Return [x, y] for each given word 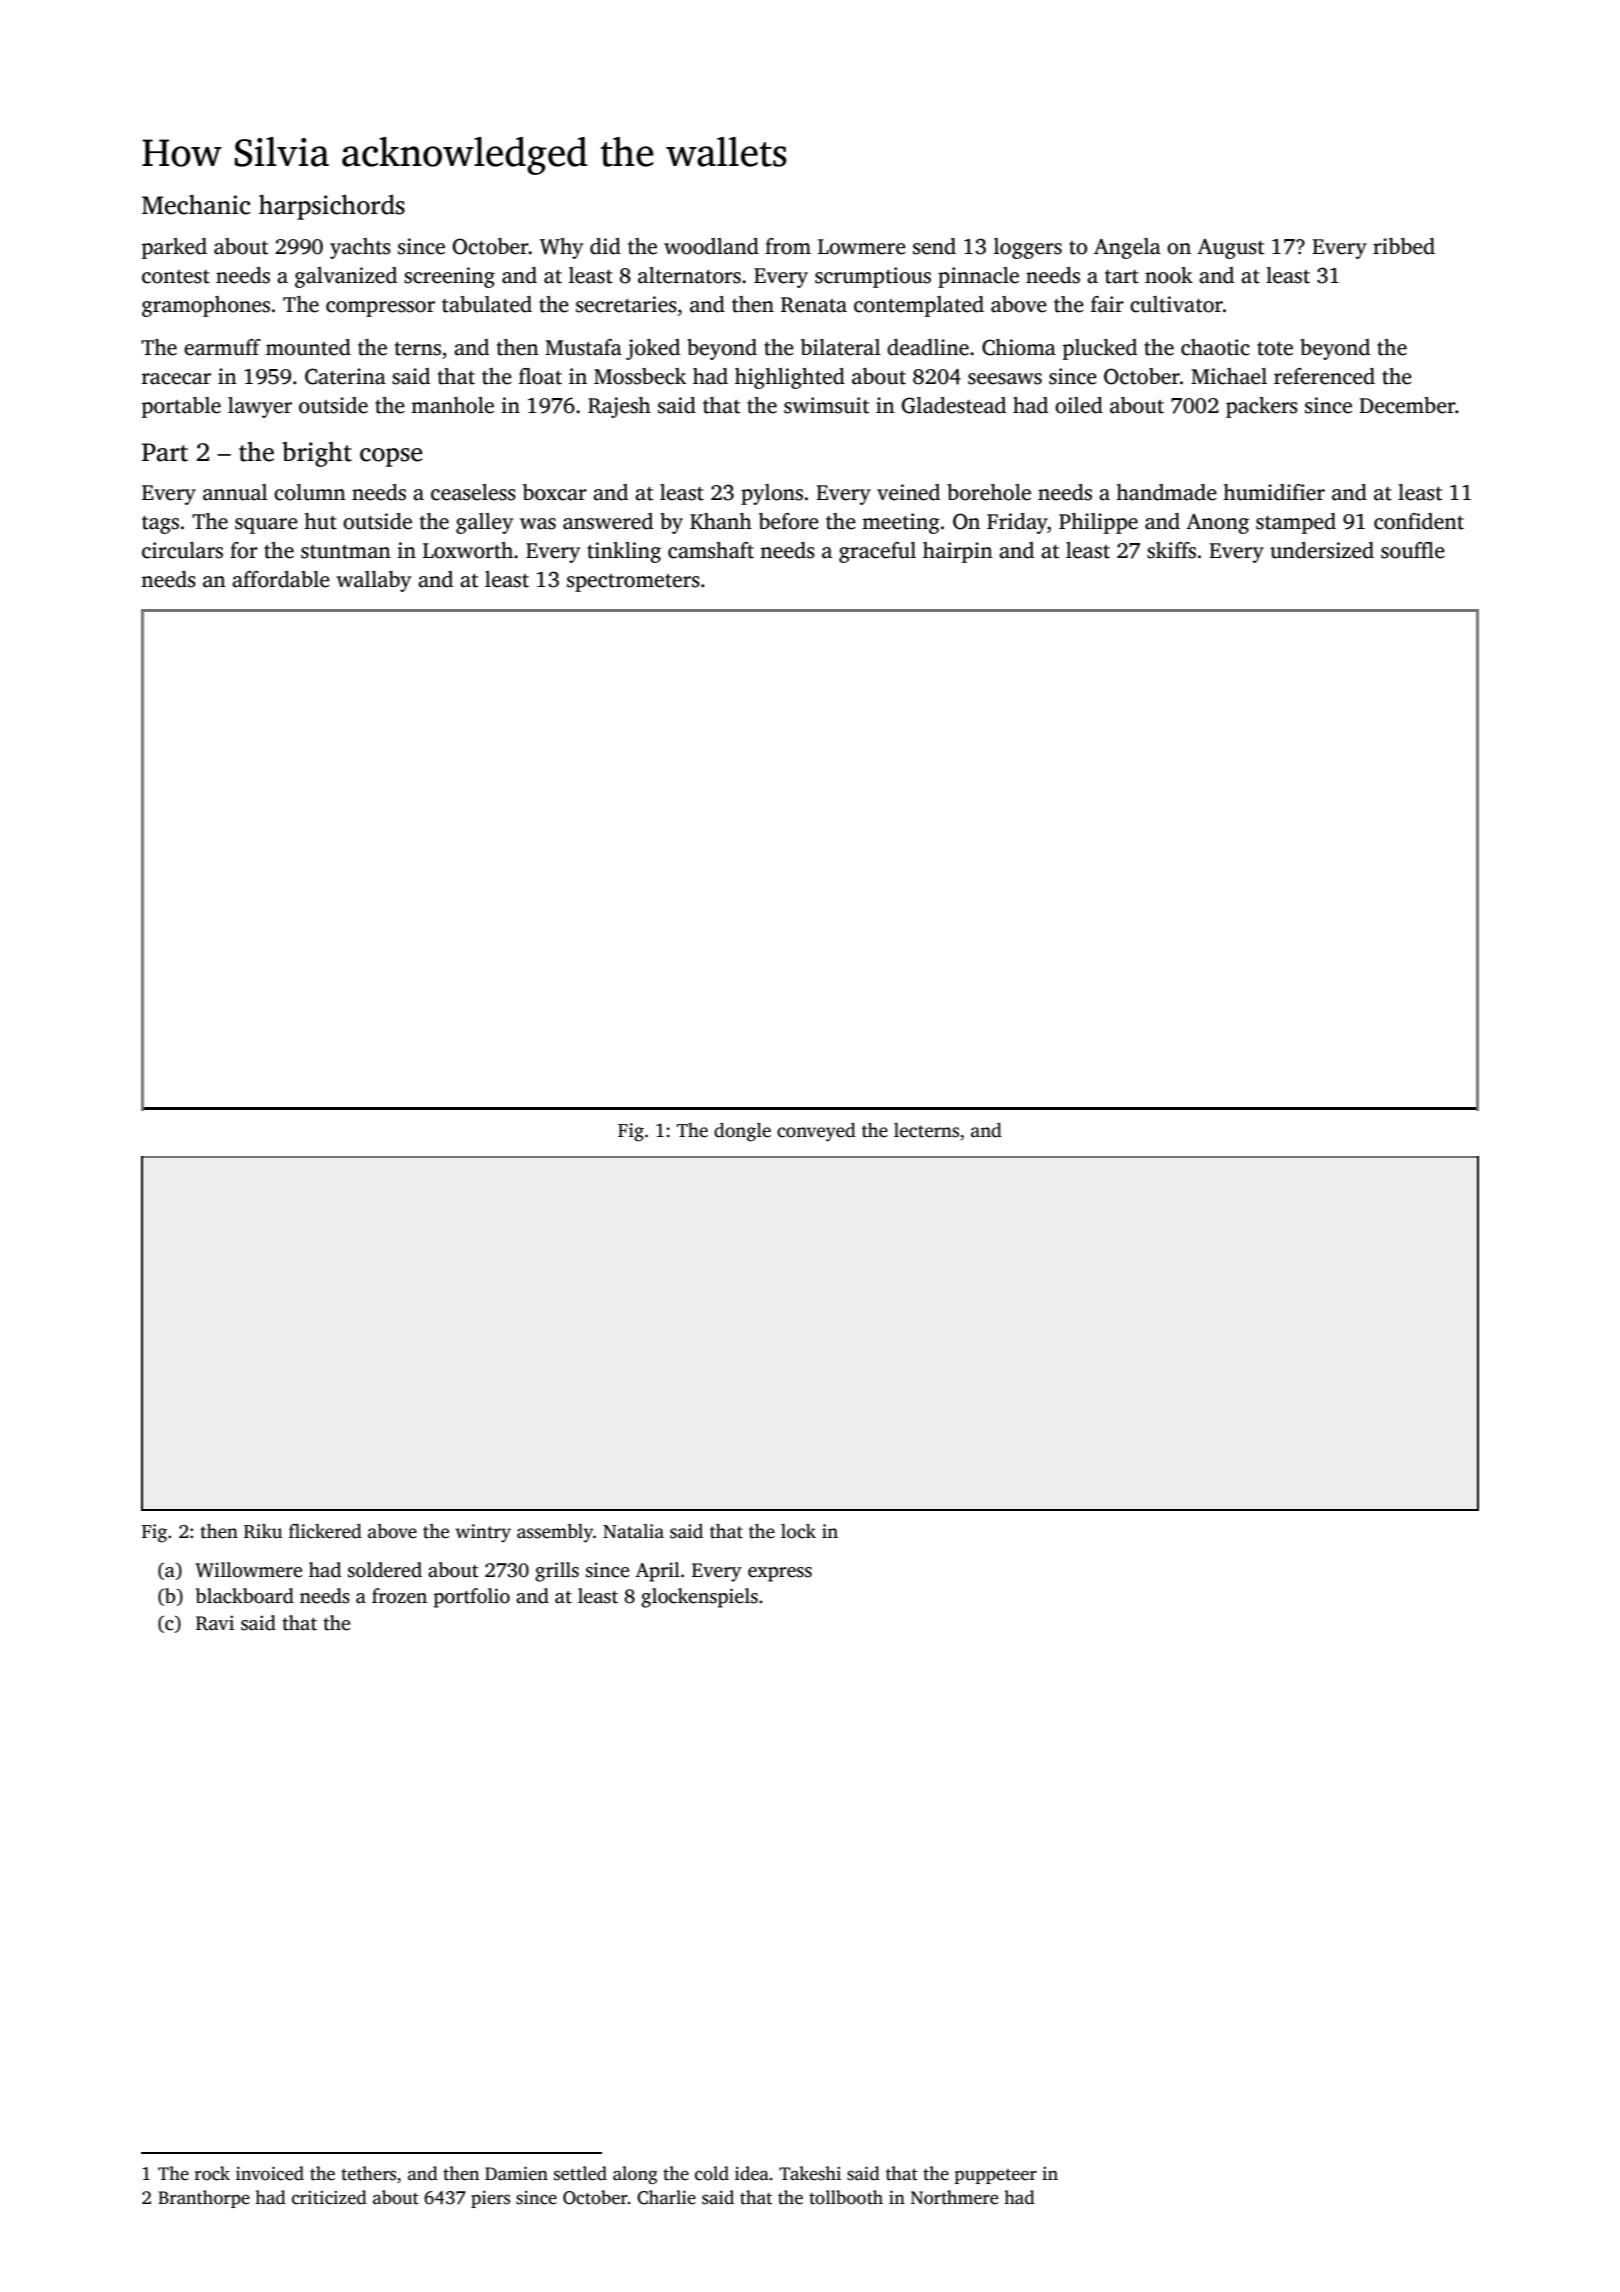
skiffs [1171, 550]
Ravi [215, 1623]
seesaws [1005, 379]
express [780, 1574]
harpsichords [332, 207]
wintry [483, 1533]
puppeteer [996, 2176]
